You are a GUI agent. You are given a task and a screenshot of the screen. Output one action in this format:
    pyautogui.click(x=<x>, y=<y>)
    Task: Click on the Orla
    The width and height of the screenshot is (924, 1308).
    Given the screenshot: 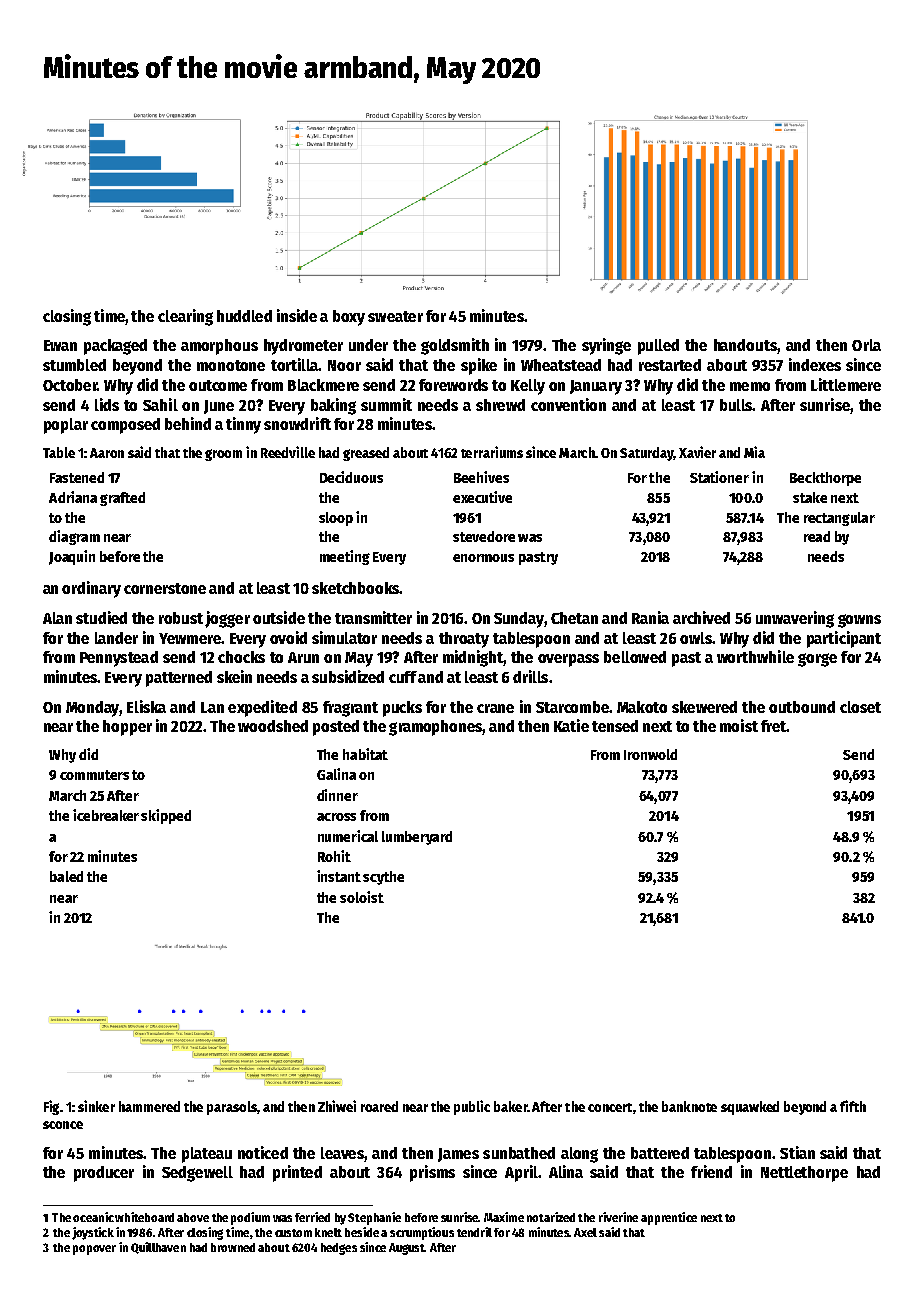 What is the action you would take?
    pyautogui.click(x=866, y=345)
